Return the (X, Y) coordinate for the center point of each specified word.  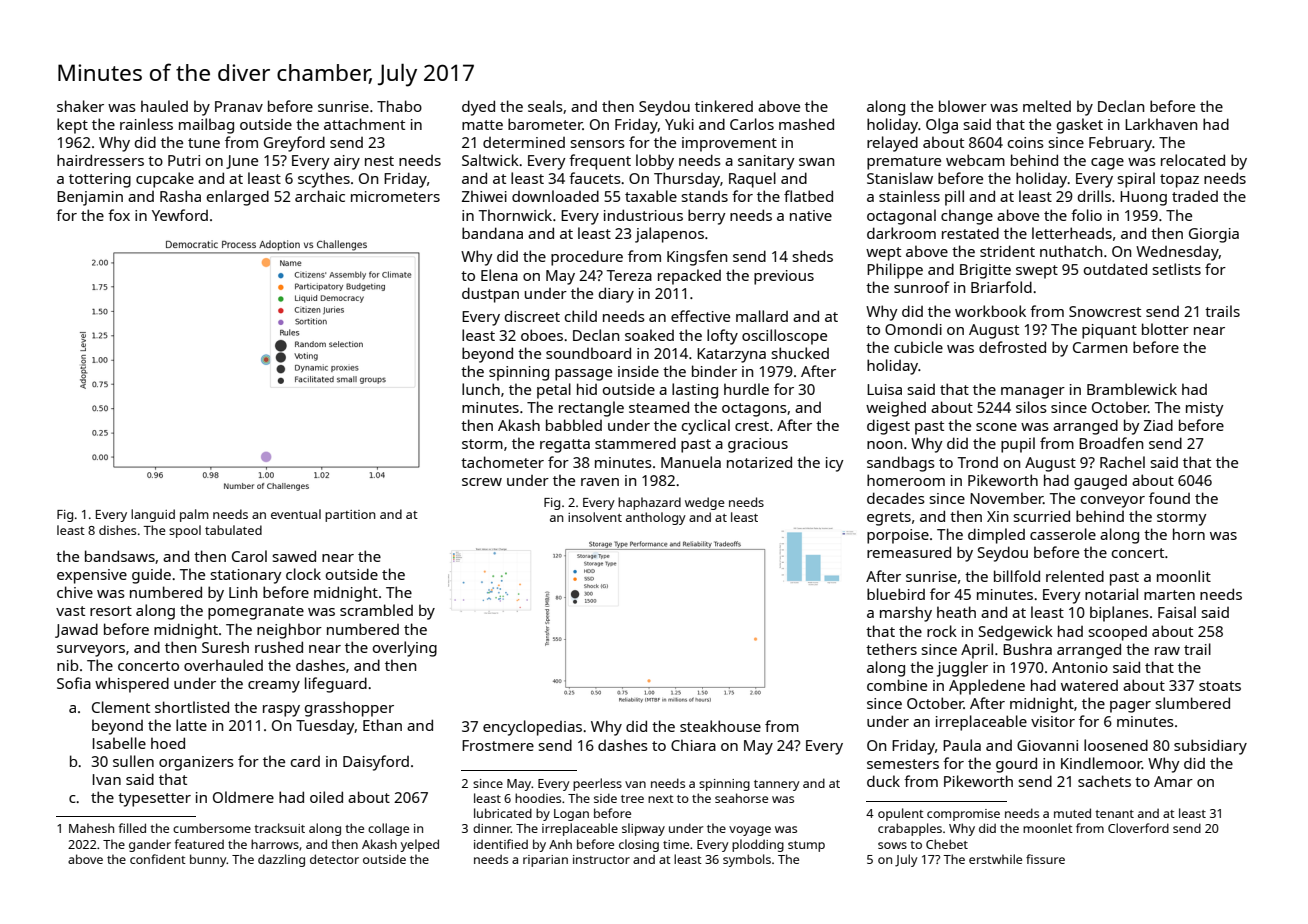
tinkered (724, 106)
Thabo (399, 106)
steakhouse (720, 726)
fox (119, 215)
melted (1047, 106)
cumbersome (212, 828)
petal (554, 391)
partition (350, 516)
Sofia (74, 683)
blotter (1165, 329)
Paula (962, 745)
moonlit (1184, 576)
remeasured (909, 552)
